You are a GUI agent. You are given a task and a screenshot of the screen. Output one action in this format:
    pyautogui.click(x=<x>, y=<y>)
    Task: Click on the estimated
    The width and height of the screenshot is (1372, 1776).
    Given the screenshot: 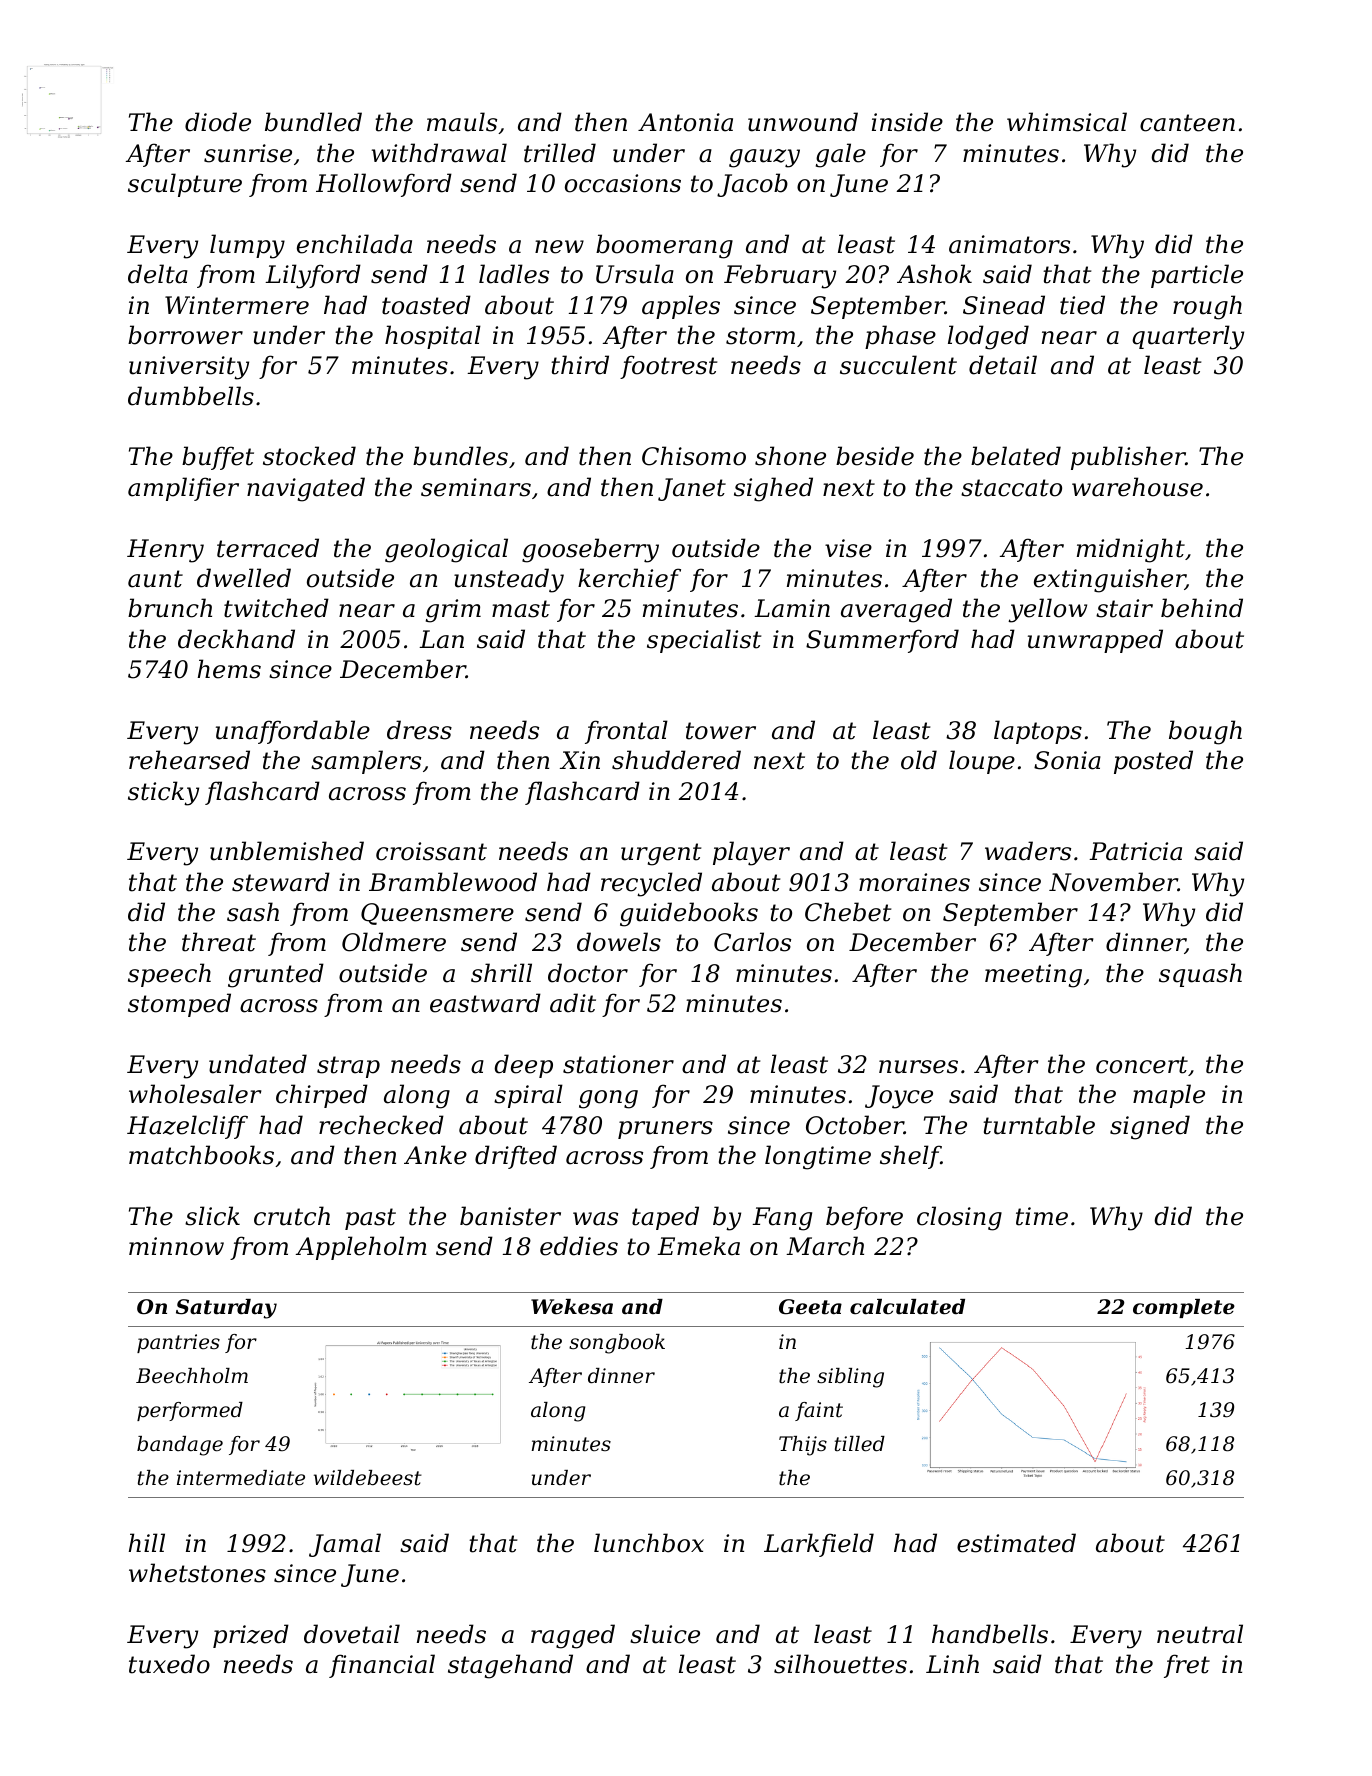 What is the action you would take?
    pyautogui.click(x=1016, y=1543)
